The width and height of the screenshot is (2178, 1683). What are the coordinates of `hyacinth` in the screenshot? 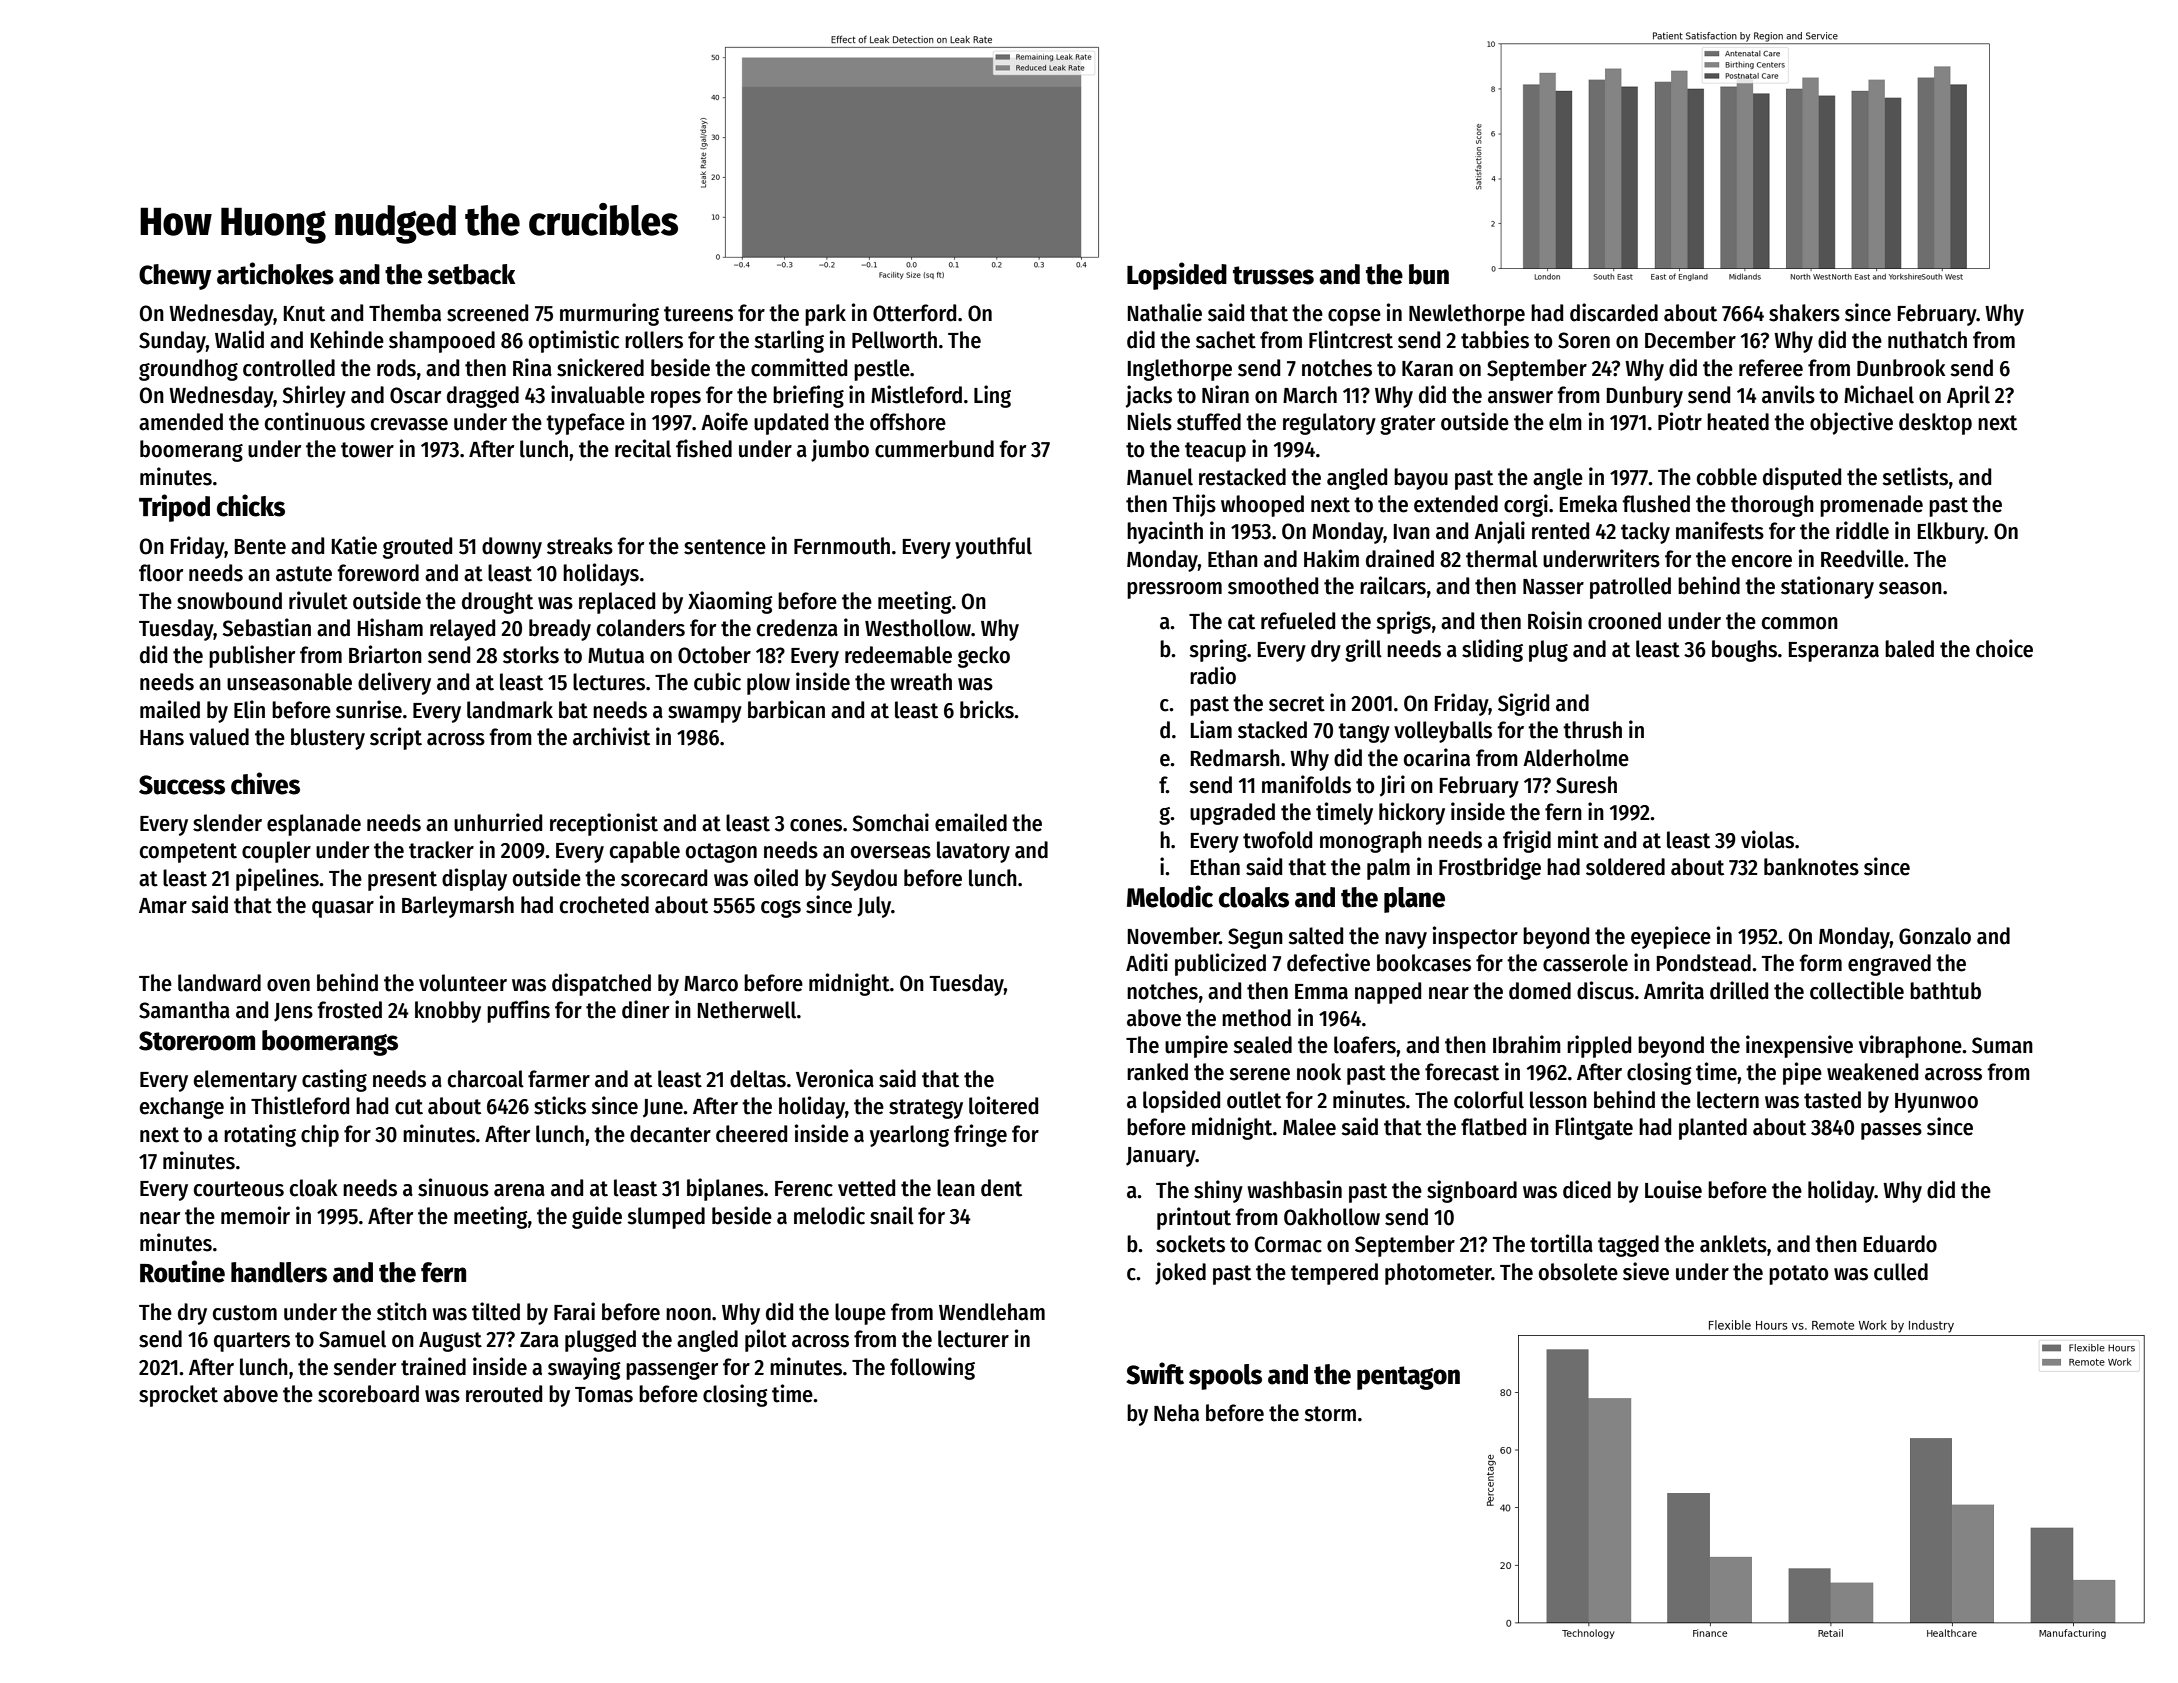 It's located at (1165, 532).
